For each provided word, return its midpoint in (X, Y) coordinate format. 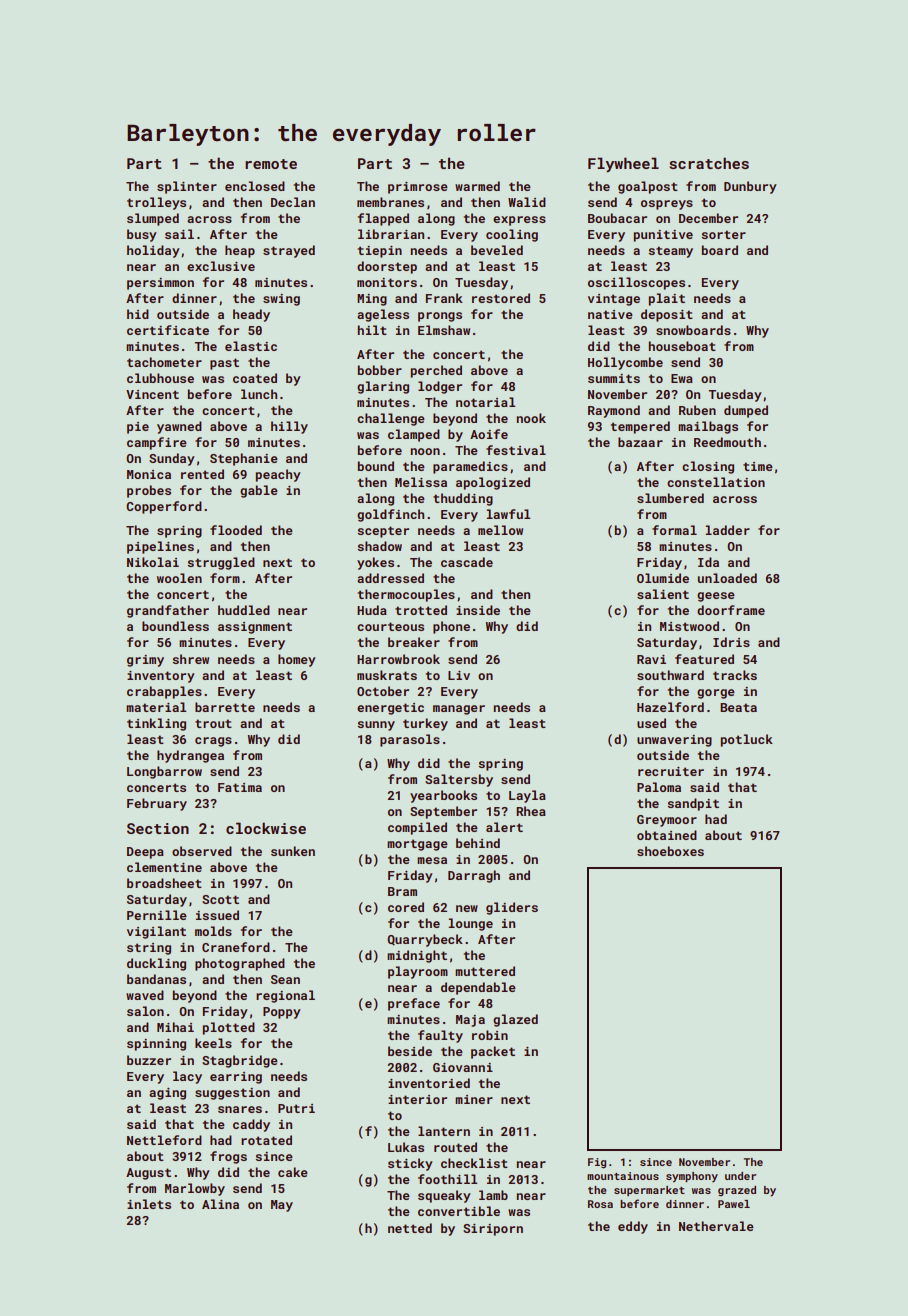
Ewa (682, 378)
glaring (383, 387)
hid (138, 314)
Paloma (659, 787)
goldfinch (390, 515)
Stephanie (244, 459)
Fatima (240, 787)
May (282, 1206)
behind (478, 843)
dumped (746, 411)
